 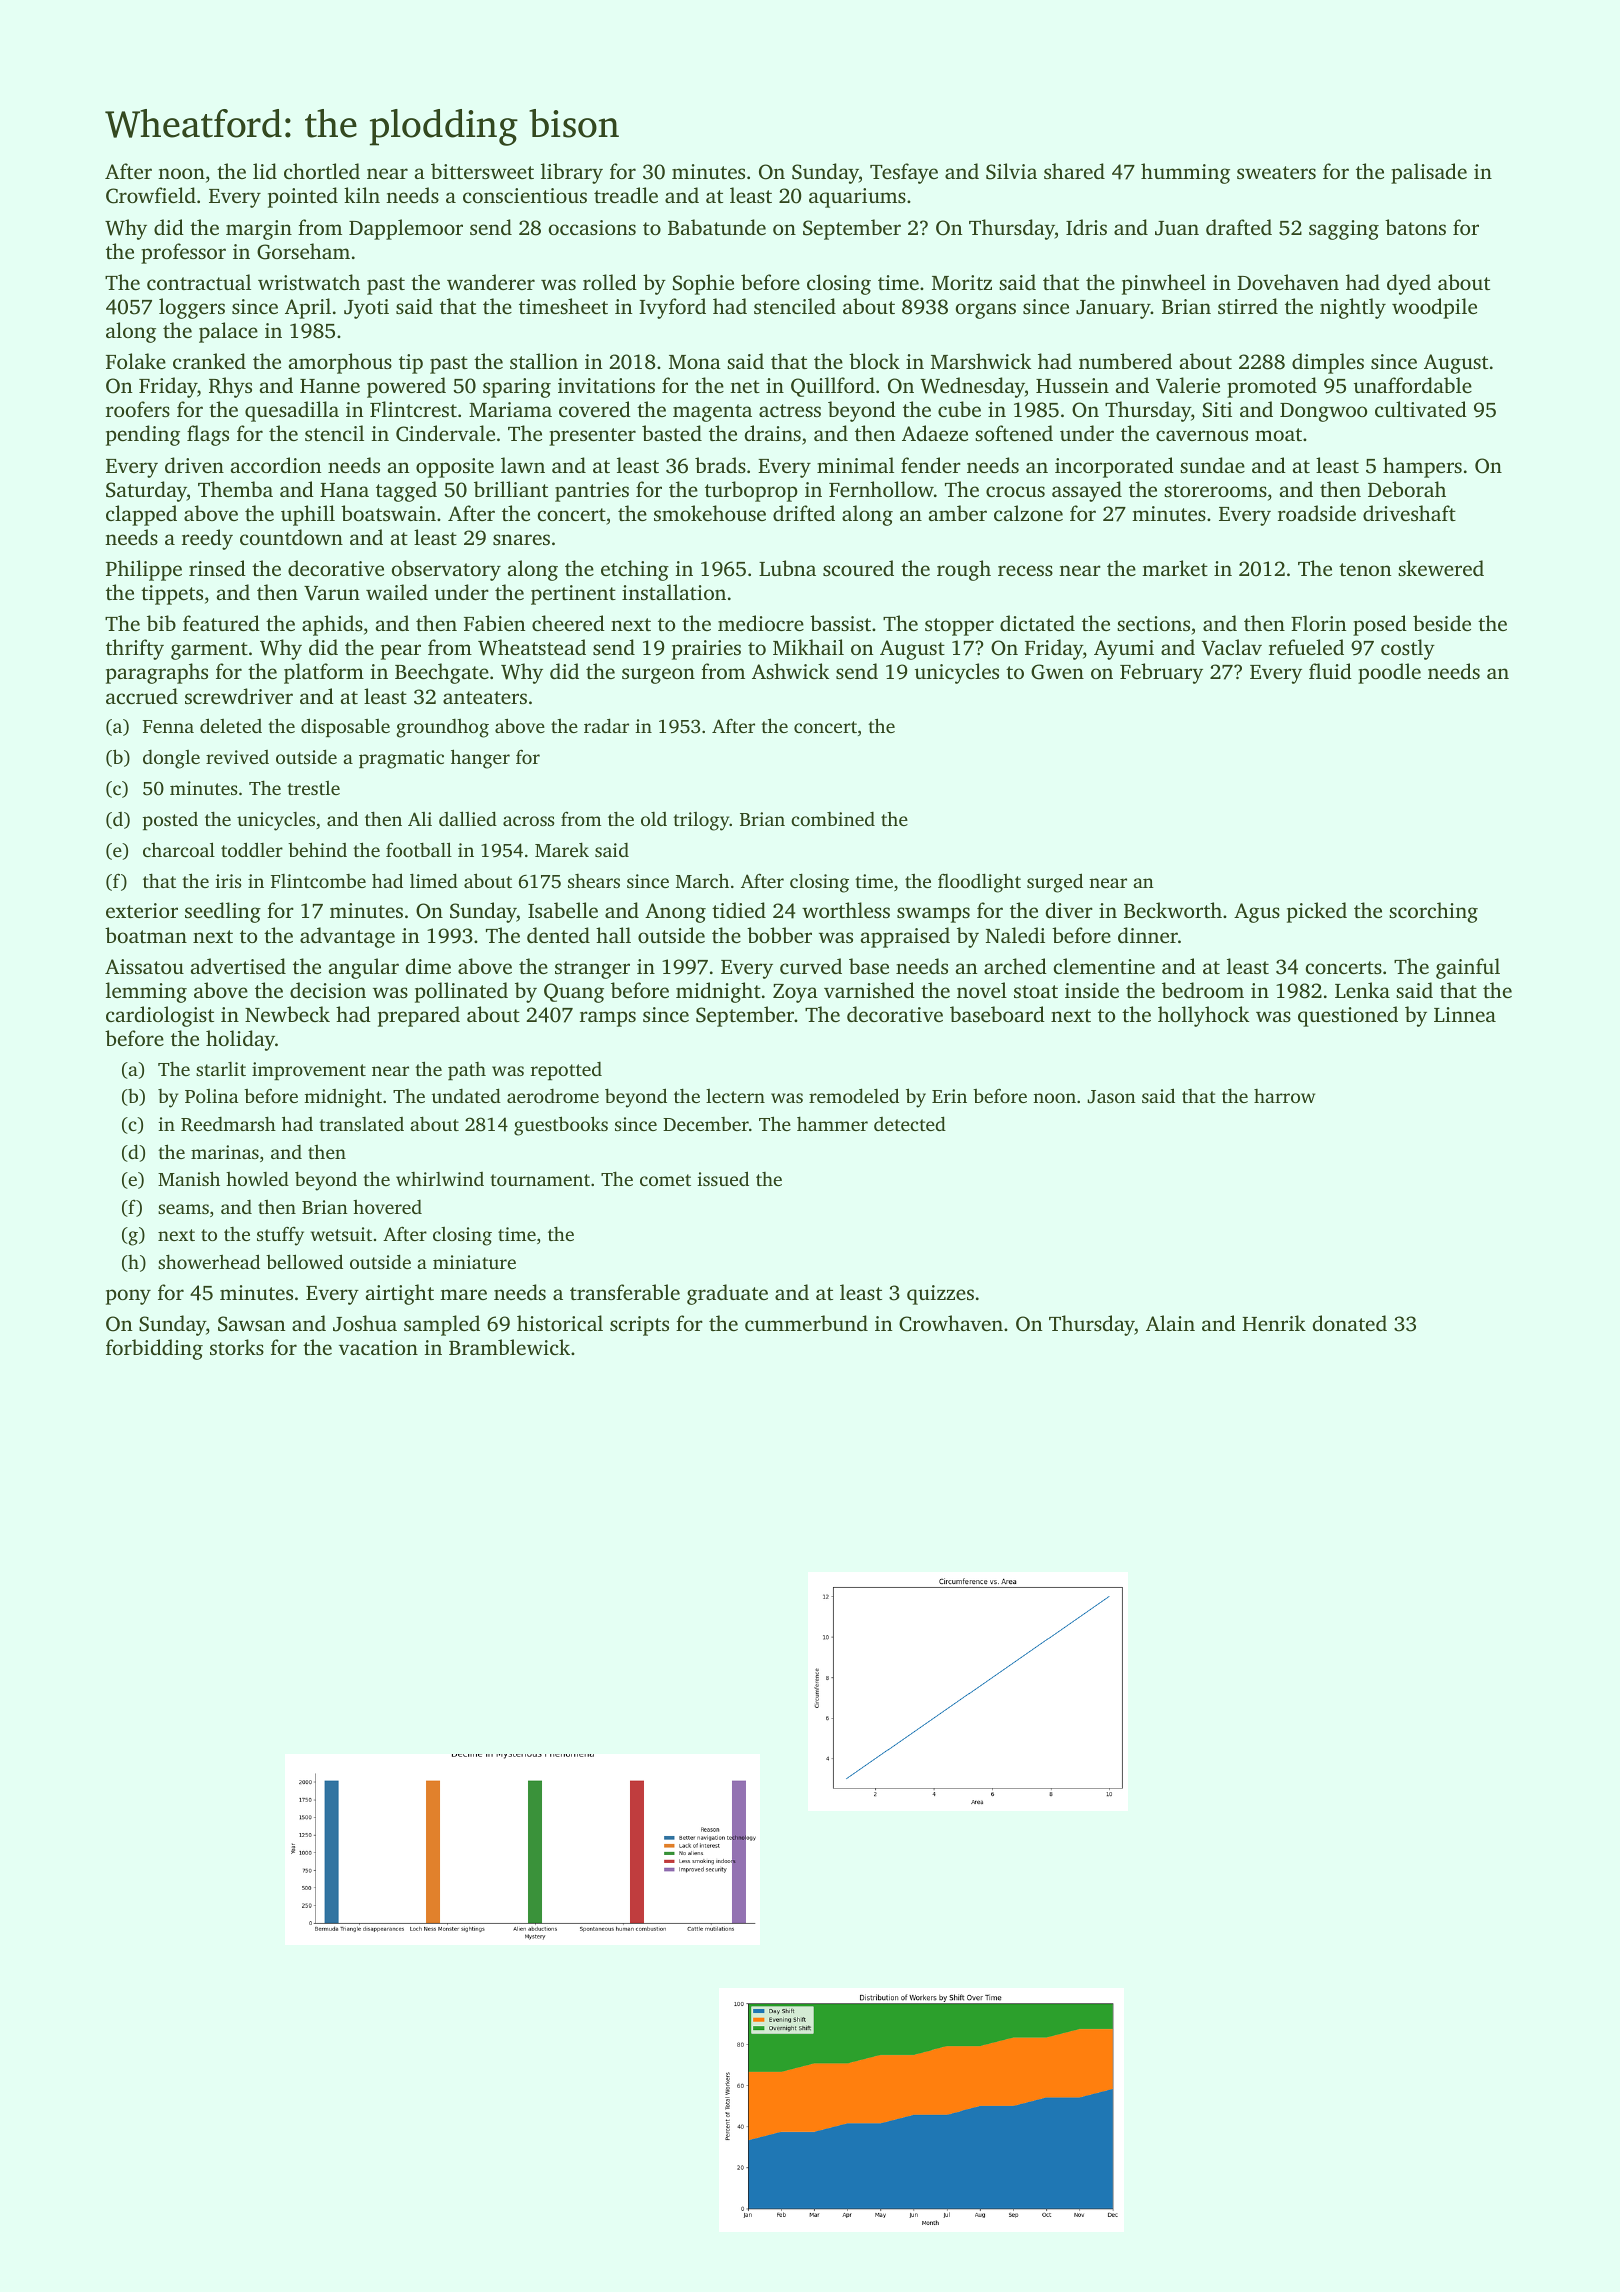 I want to click on chortled, so click(x=322, y=171).
